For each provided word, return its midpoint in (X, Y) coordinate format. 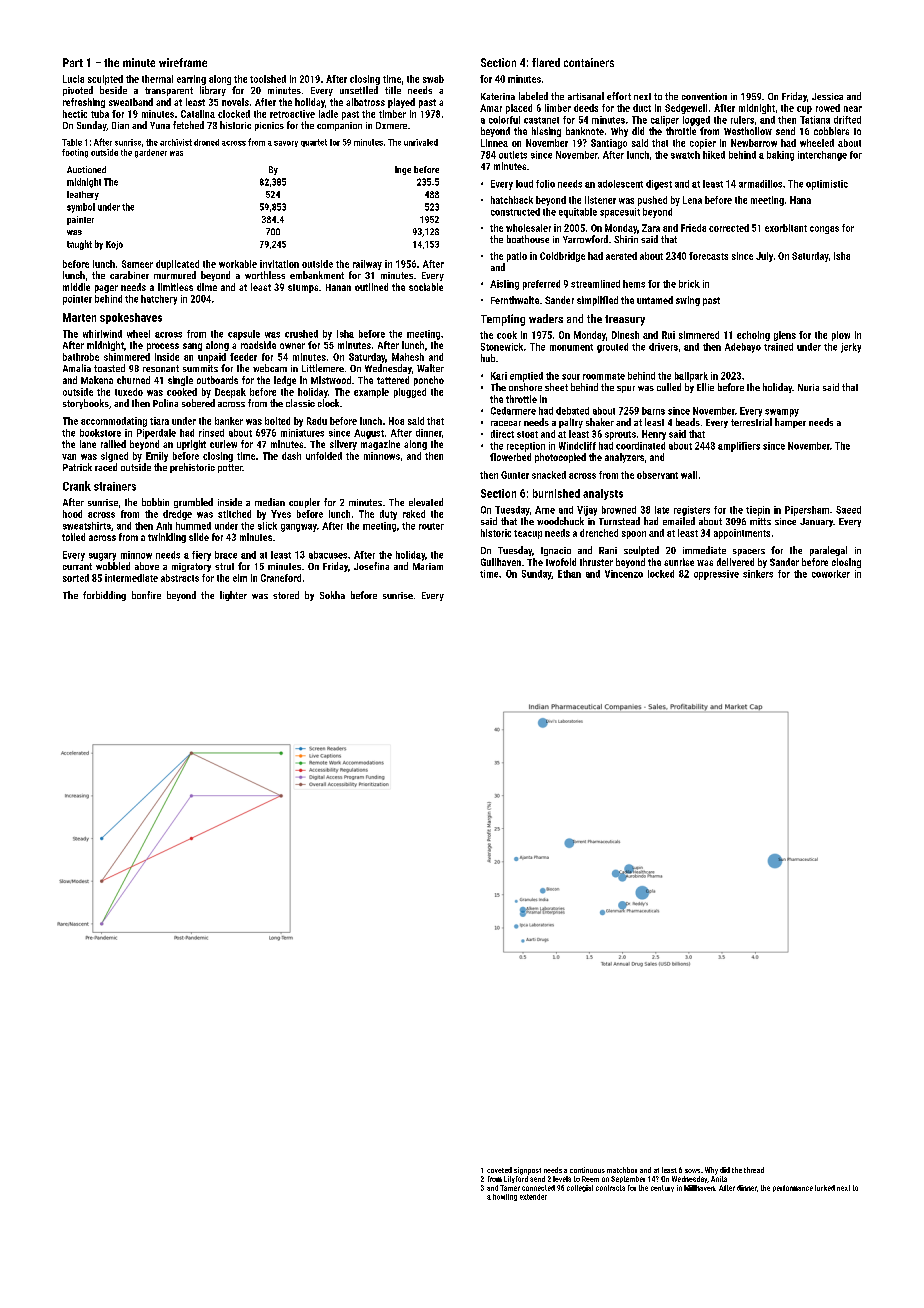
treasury (625, 320)
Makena (97, 380)
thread (754, 1170)
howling (505, 1197)
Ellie (705, 387)
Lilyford (516, 1179)
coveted (499, 1170)
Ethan (569, 574)
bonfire (146, 595)
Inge (403, 170)
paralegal (828, 551)
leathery (83, 195)
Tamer (510, 1188)
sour (571, 377)
